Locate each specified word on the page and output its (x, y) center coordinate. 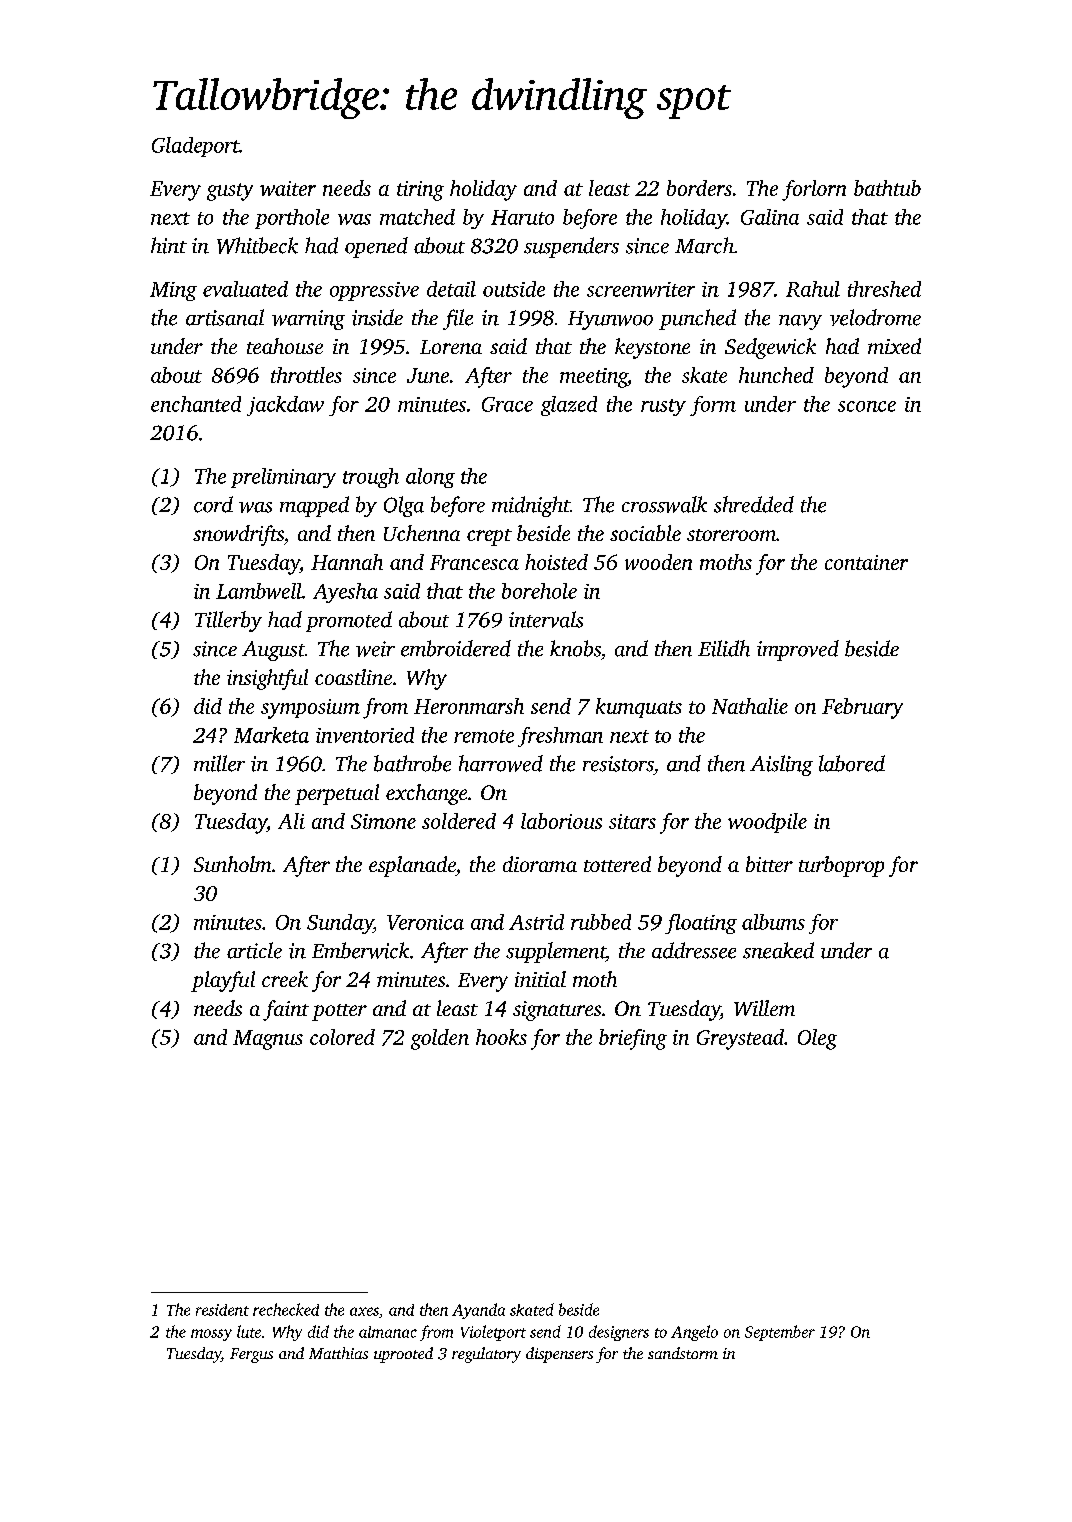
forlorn (814, 190)
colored (342, 1037)
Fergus (251, 1355)
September (780, 1333)
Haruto (522, 217)
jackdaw (285, 406)
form (713, 406)
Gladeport (195, 147)
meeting (594, 378)
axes (364, 1311)
